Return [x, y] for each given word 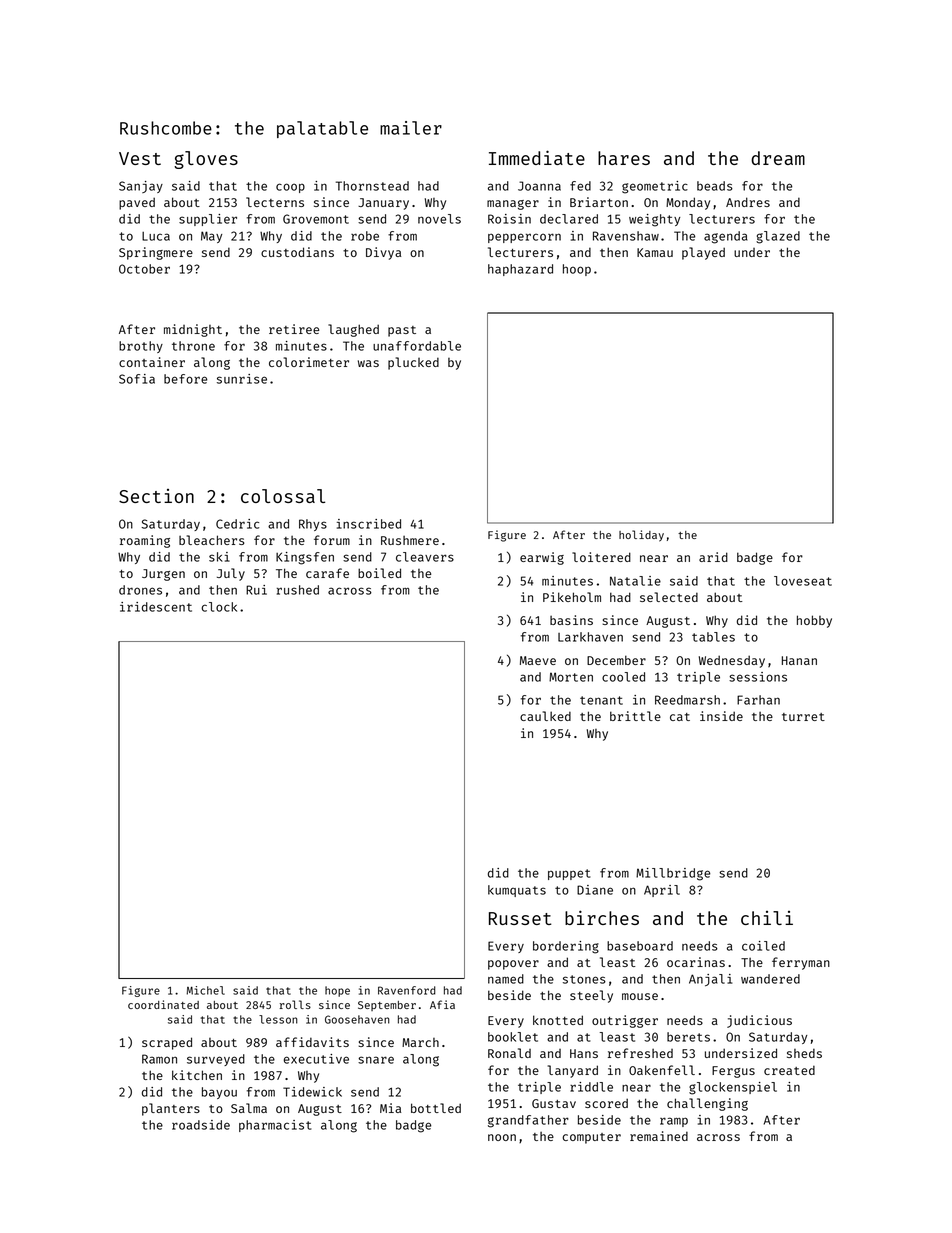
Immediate [537, 157]
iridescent [156, 607]
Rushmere [410, 540]
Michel [205, 990]
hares [624, 158]
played [703, 253]
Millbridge [673, 874]
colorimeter [309, 362]
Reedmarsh [687, 700]
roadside [201, 1125]
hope [337, 991]
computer [591, 1138]
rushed [298, 590]
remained [659, 1136]
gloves [206, 160]
